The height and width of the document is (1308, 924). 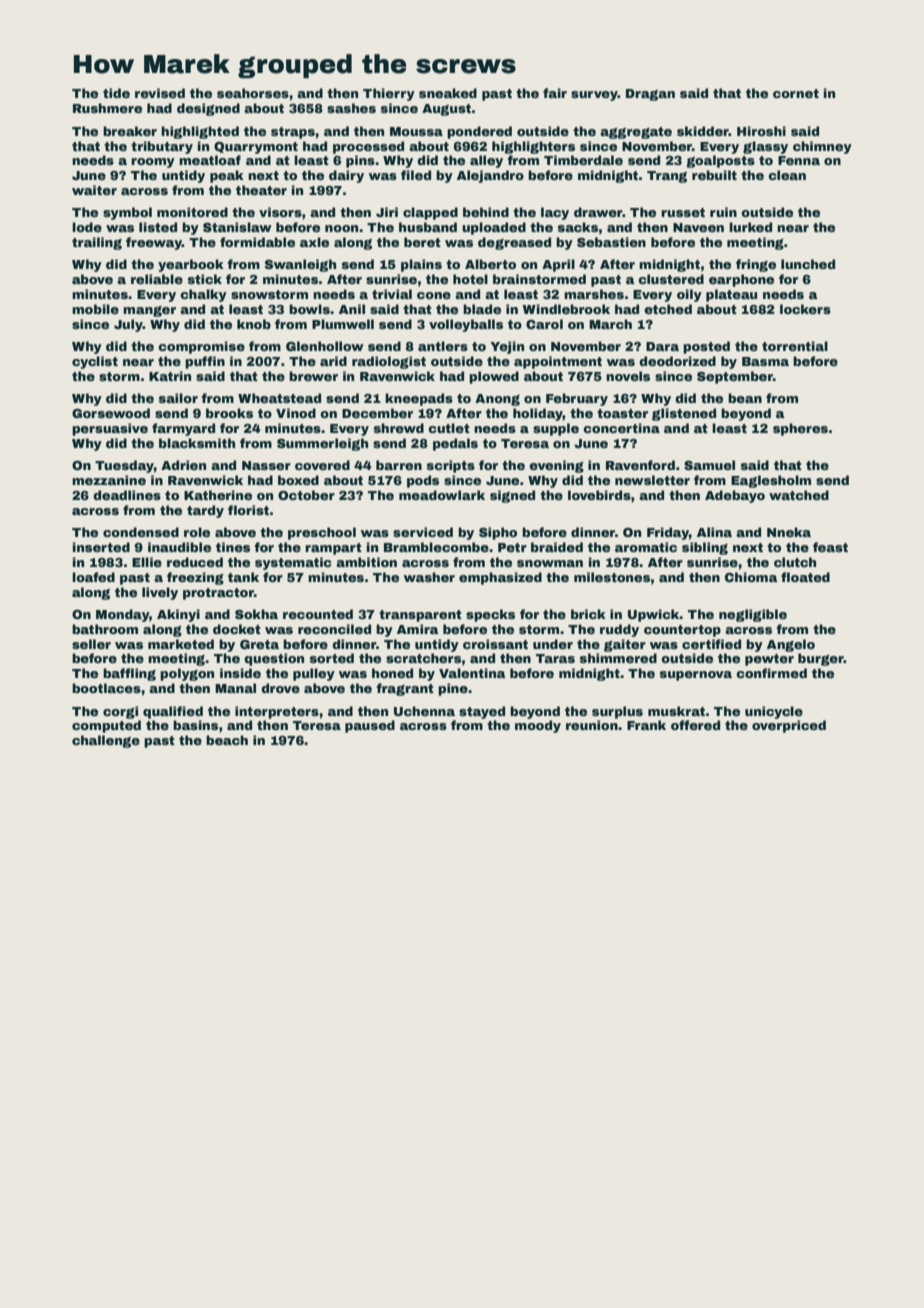 I want to click on revised, so click(x=160, y=93).
